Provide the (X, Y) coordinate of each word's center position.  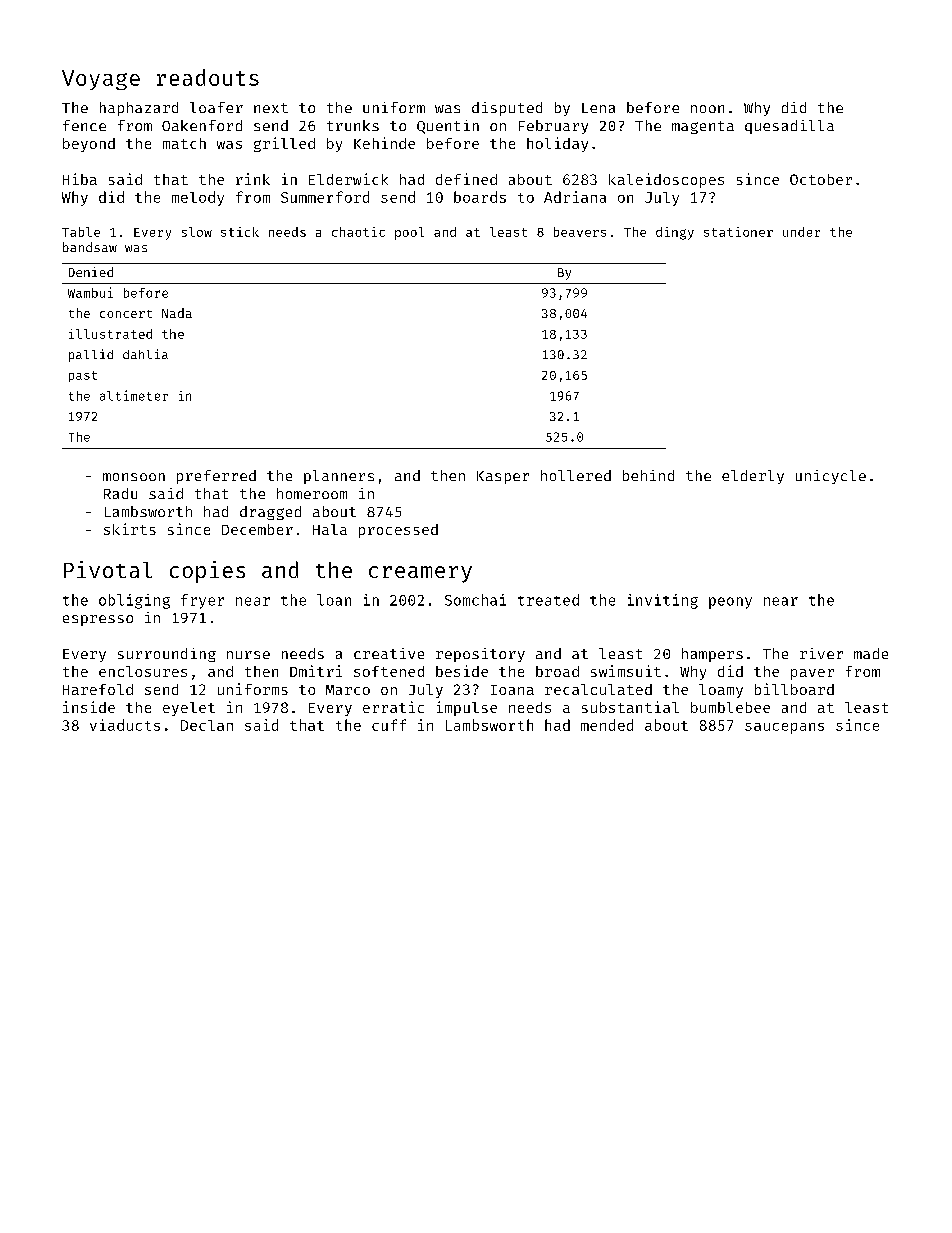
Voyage (101, 80)
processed (398, 531)
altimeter (134, 395)
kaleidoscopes (666, 180)
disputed (507, 109)
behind (648, 475)
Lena (598, 108)
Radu (120, 493)
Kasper (503, 477)
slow (197, 232)
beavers (580, 232)
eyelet (189, 709)
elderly (753, 477)
